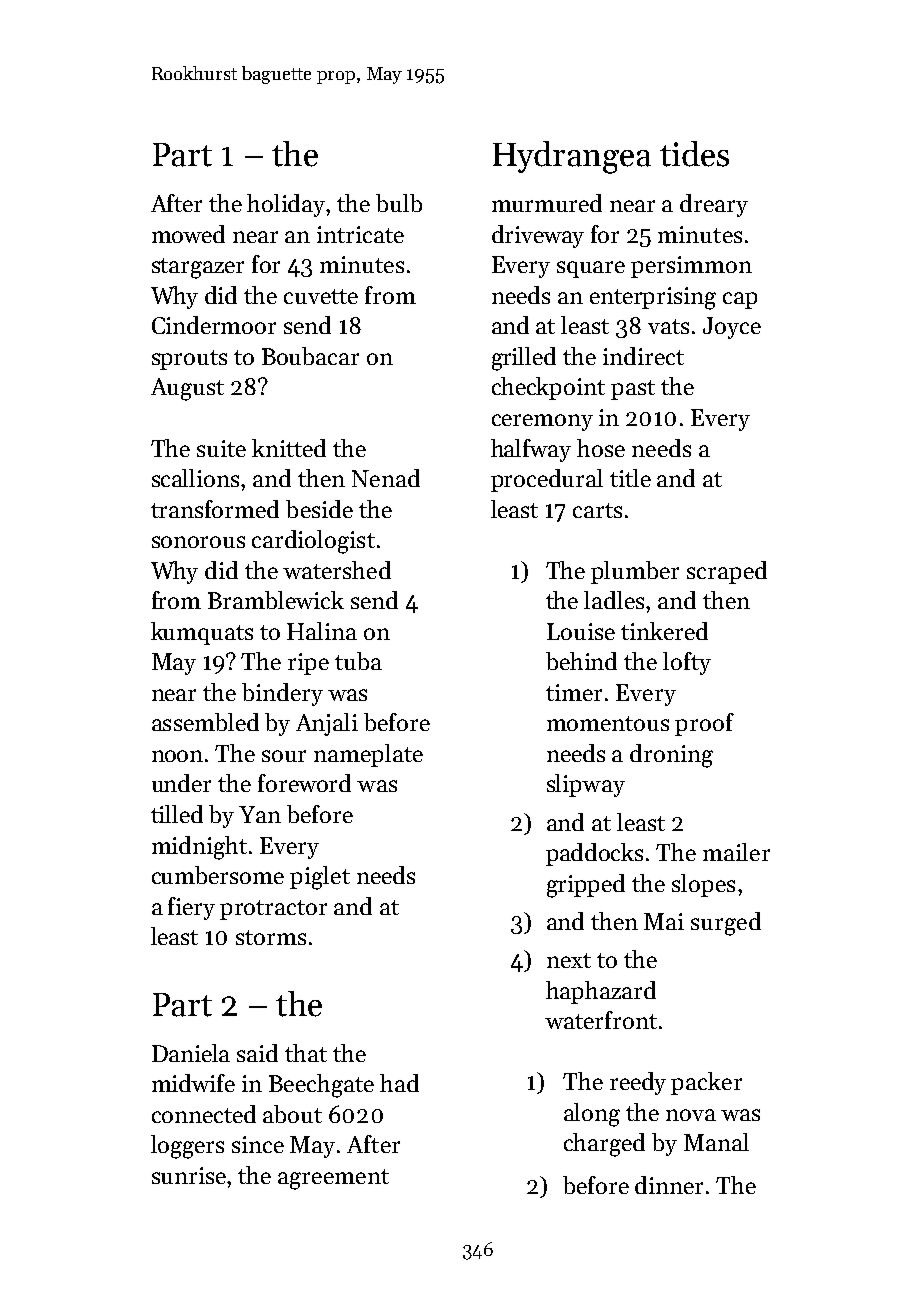  What do you see at coordinates (740, 300) in the image?
I see `cap` at bounding box center [740, 300].
